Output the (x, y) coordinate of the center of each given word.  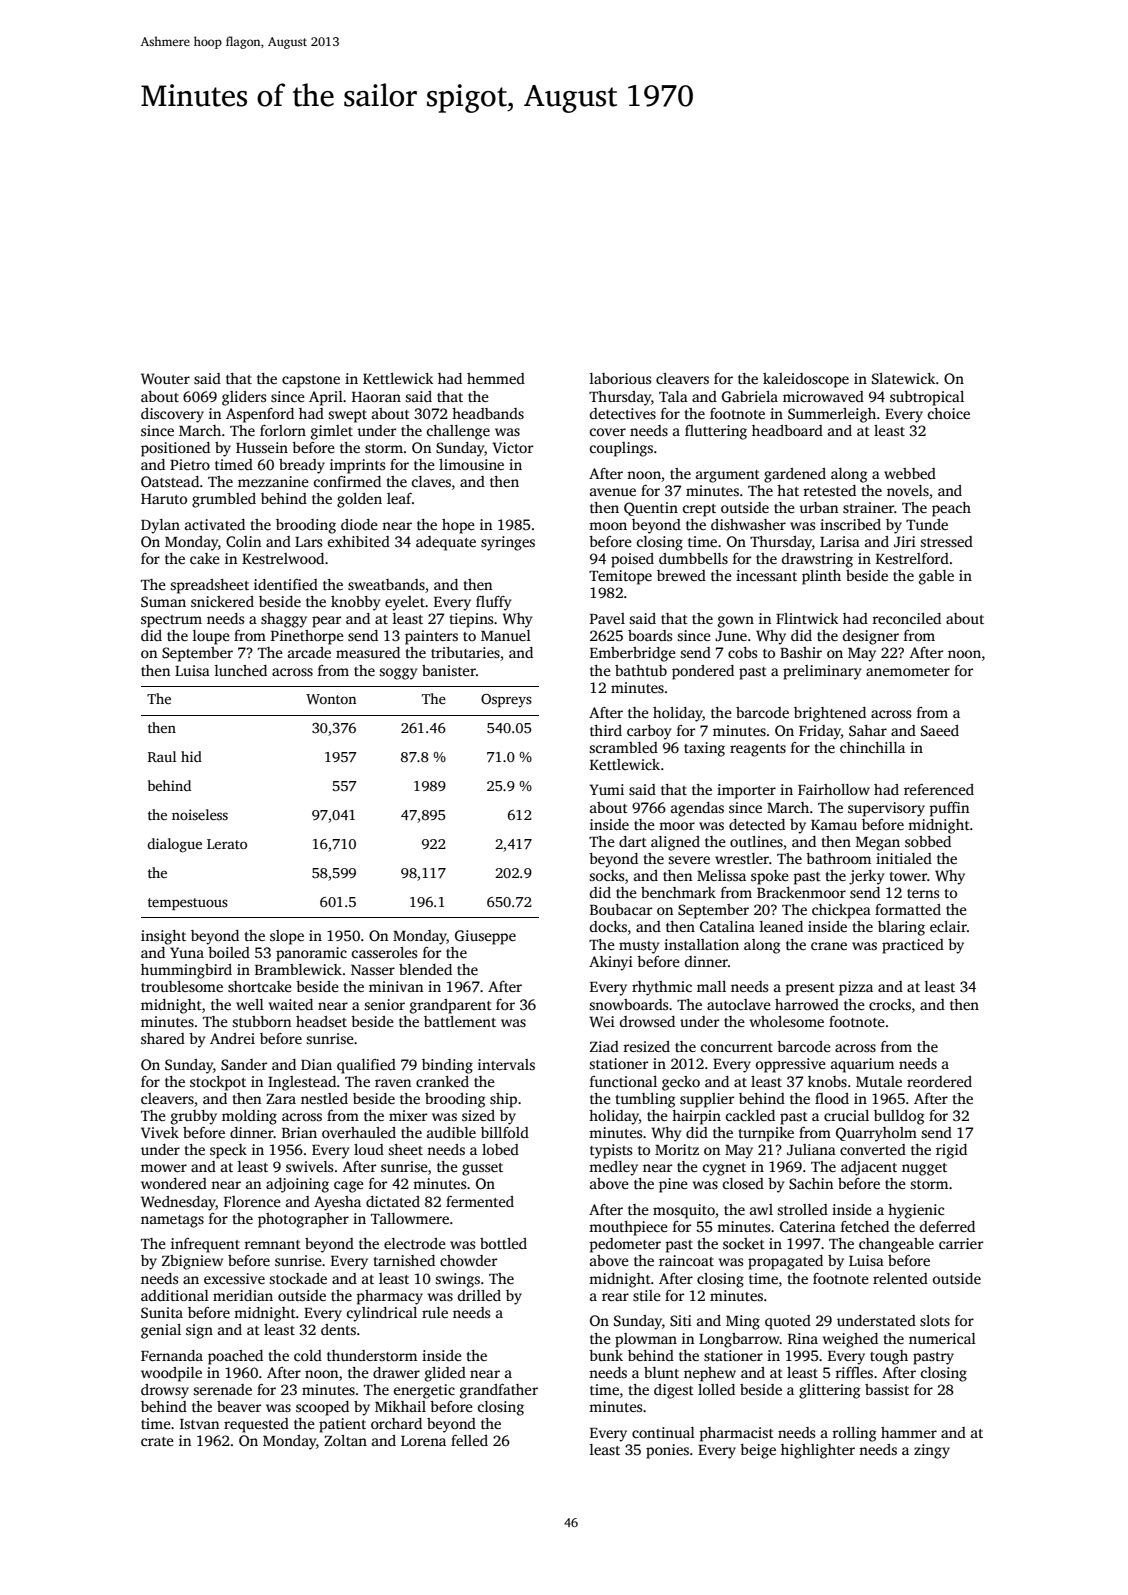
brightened (830, 714)
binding (447, 1066)
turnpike (766, 1134)
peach (951, 509)
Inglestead (302, 1083)
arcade (309, 652)
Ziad (604, 1046)
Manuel (506, 635)
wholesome (787, 1021)
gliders (244, 398)
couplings (621, 449)
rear (615, 1297)
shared (163, 1038)
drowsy (165, 1391)
